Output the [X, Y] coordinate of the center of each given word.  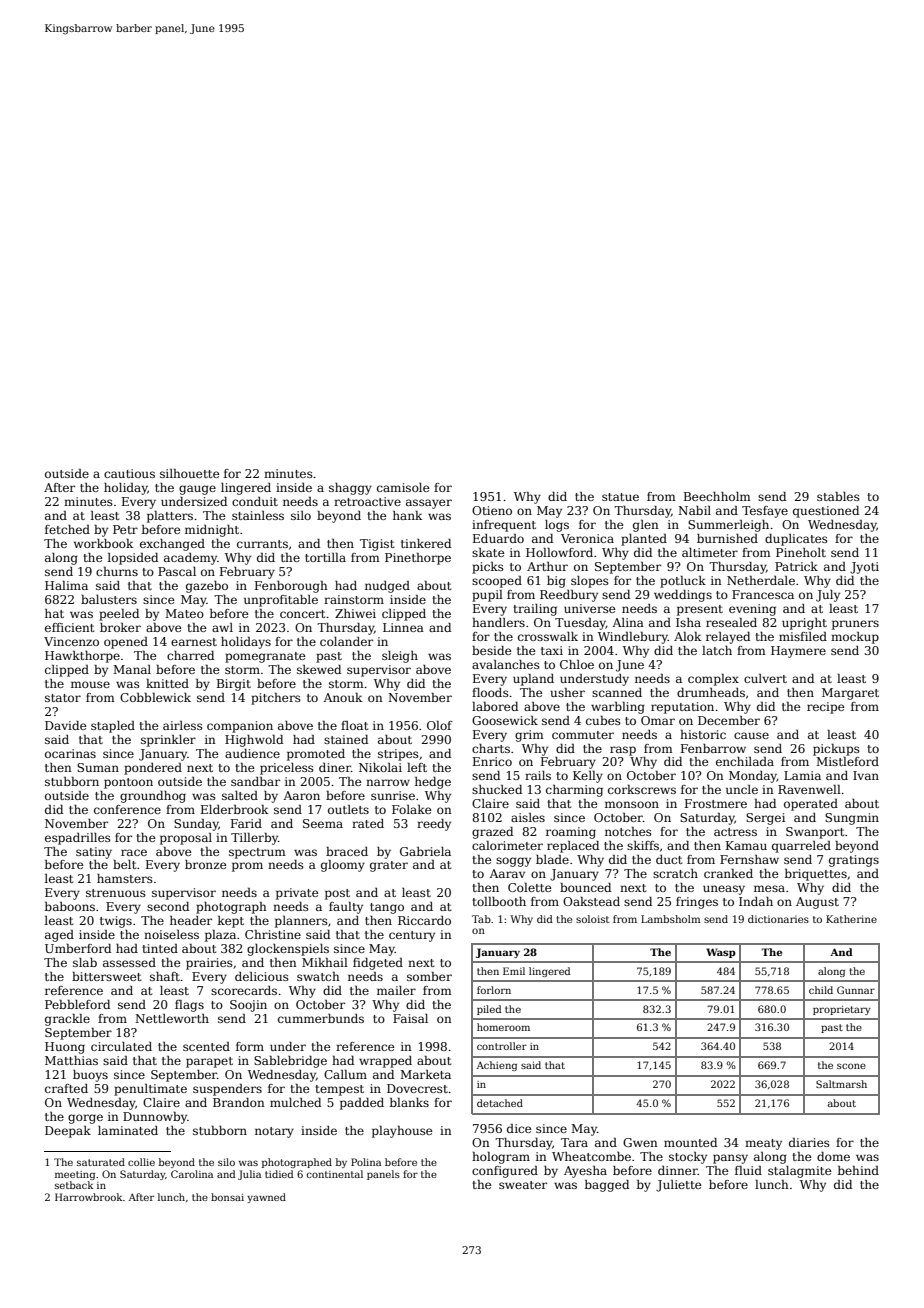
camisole [403, 487]
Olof [439, 725]
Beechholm [717, 496]
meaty [763, 1144]
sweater [523, 1185]
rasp [623, 751]
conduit [255, 501]
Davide [65, 725]
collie [141, 1162]
